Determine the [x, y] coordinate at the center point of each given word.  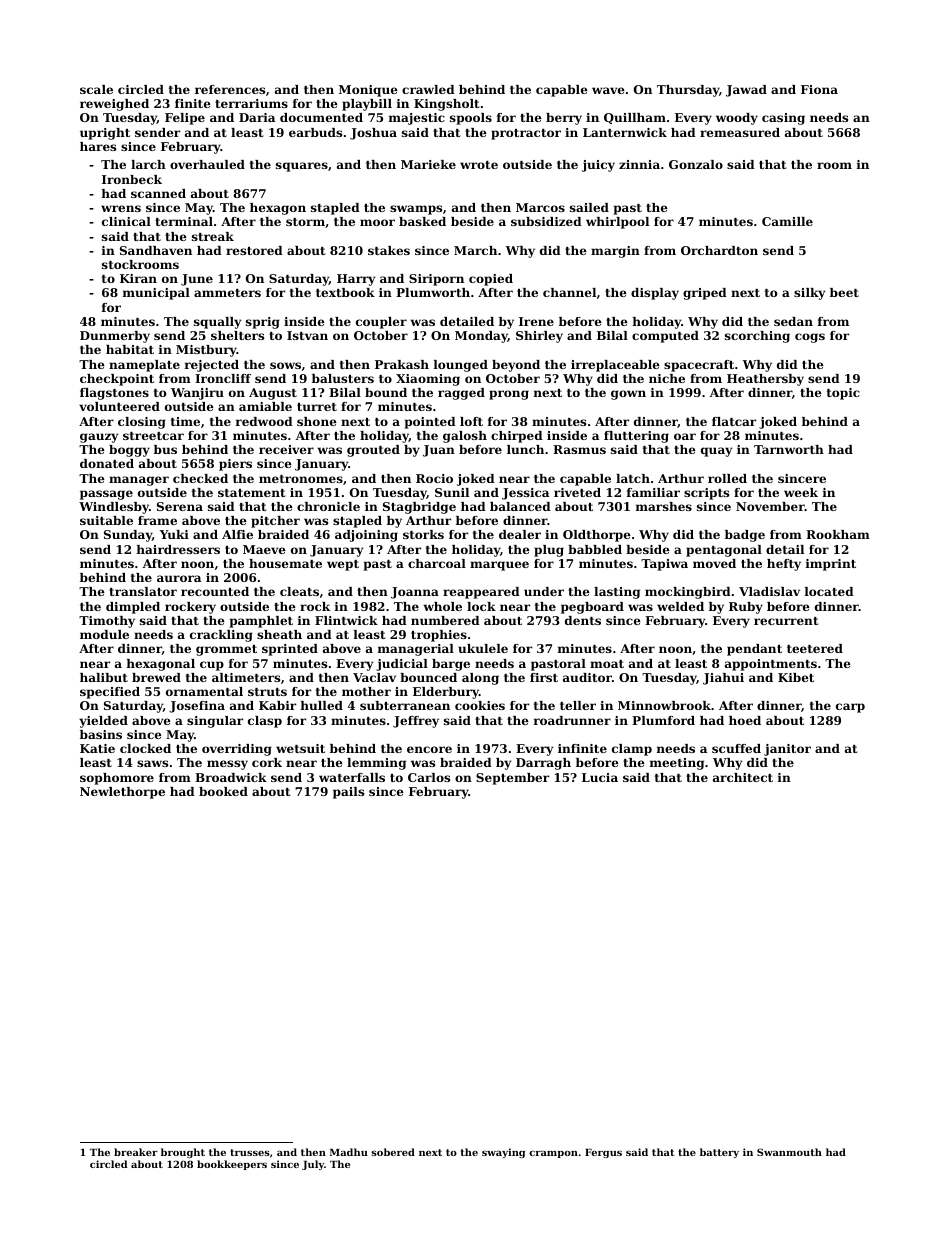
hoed [745, 720]
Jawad [746, 91]
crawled [428, 89]
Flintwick [346, 620]
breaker [136, 1152]
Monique [368, 91]
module [104, 634]
